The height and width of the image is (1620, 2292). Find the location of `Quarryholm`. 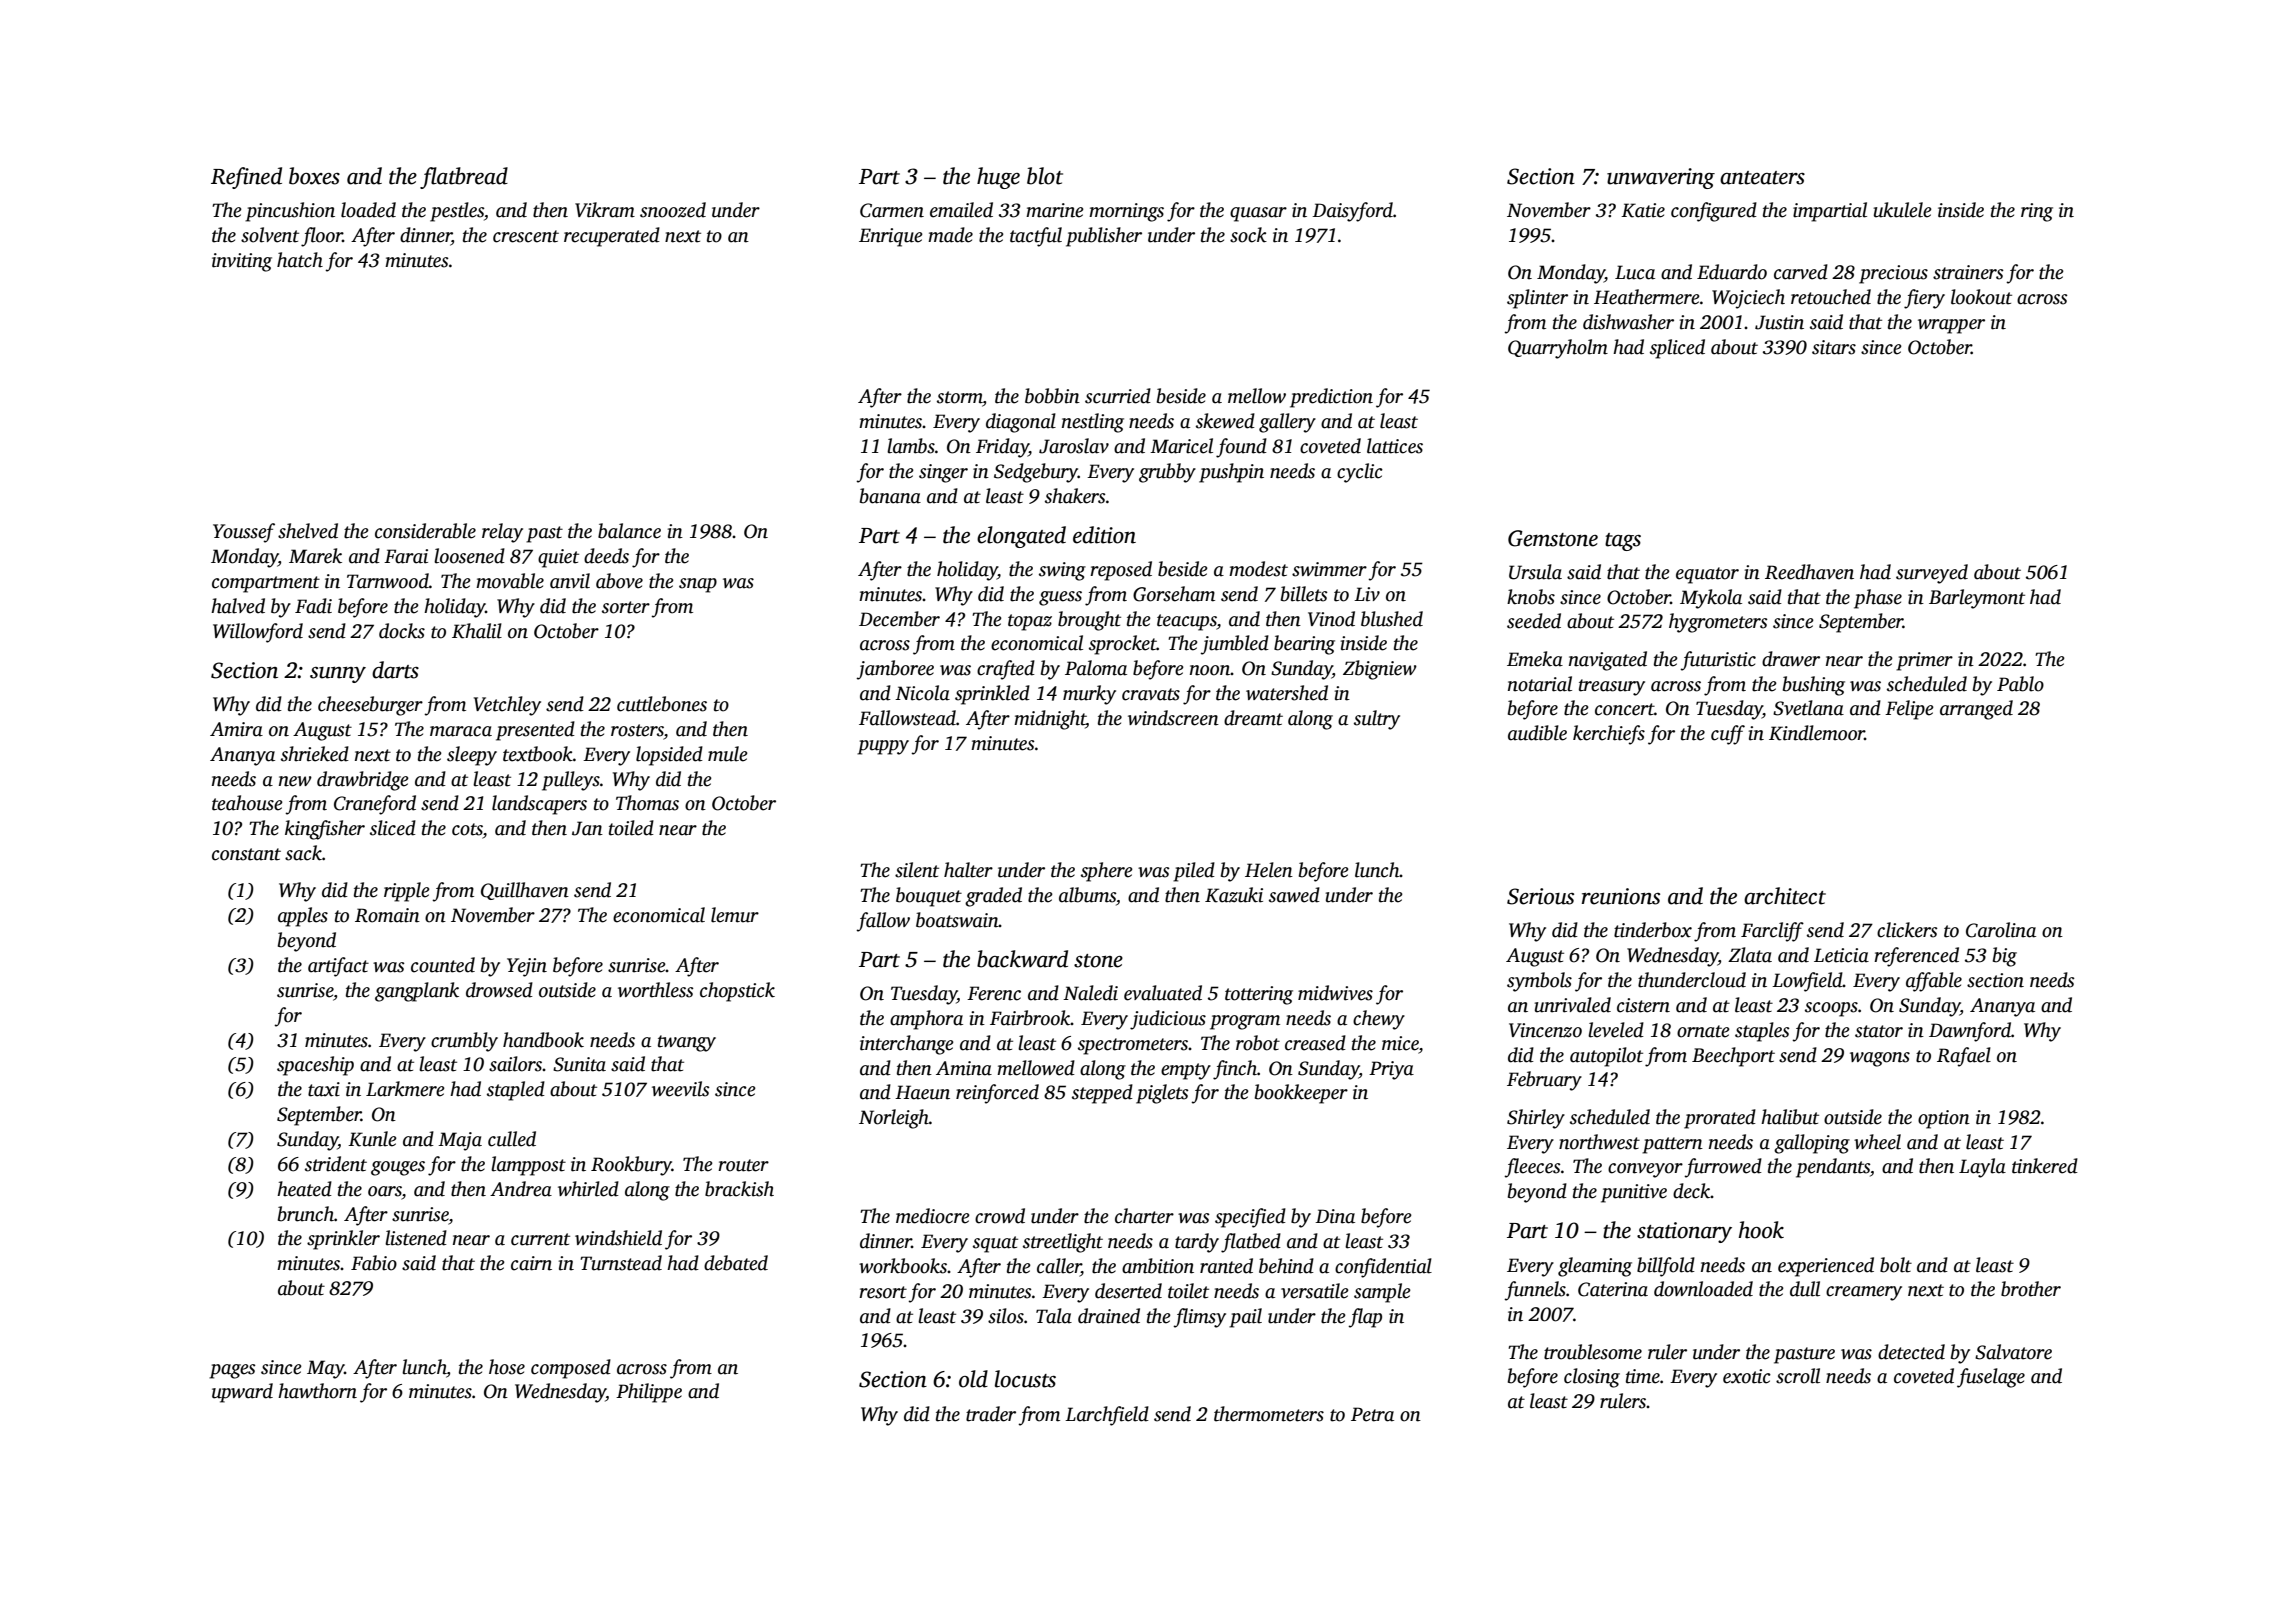

Quarryholm is located at coordinates (1558, 349).
